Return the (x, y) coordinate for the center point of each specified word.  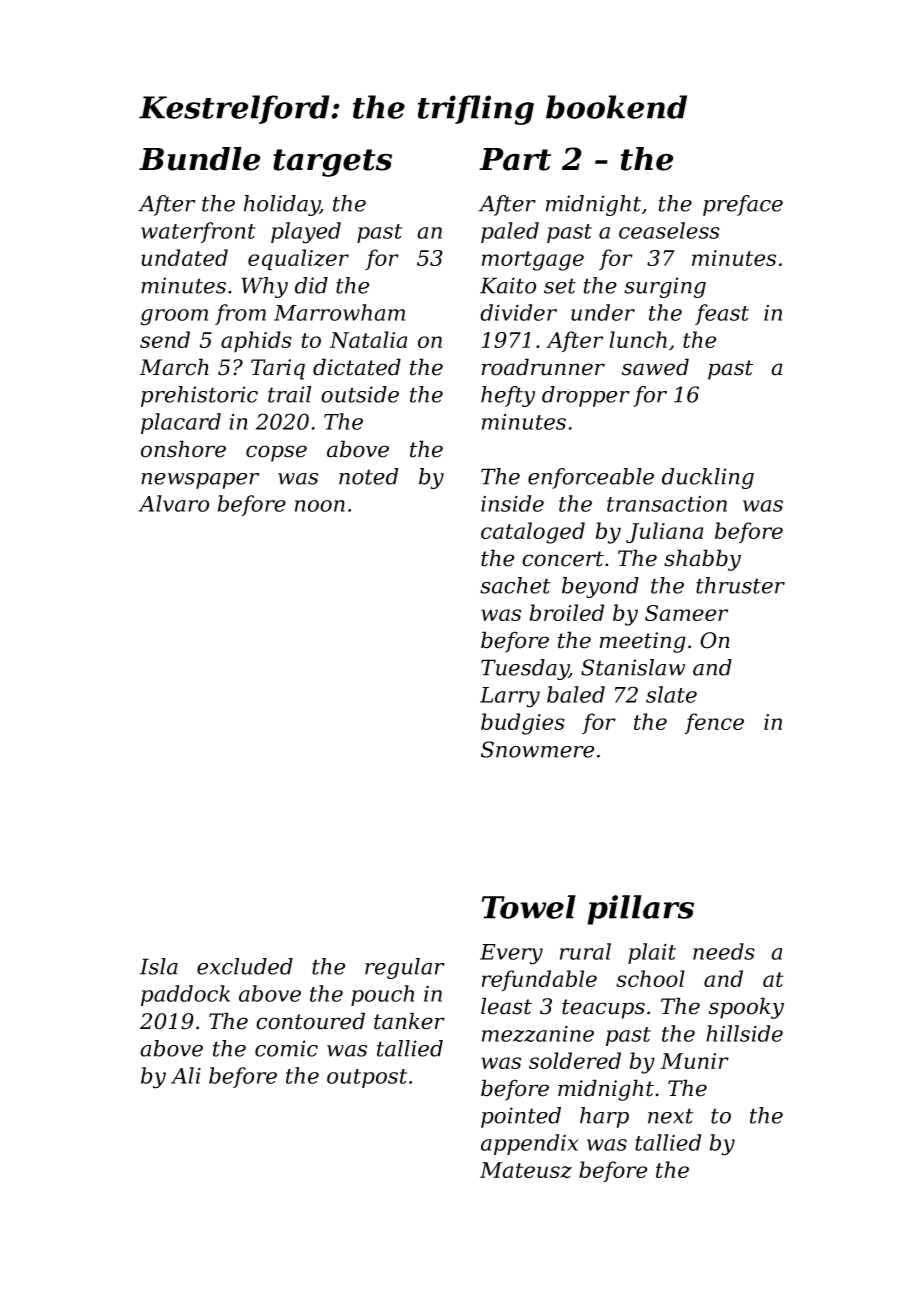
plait (652, 953)
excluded (245, 966)
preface (743, 205)
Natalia (368, 339)
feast (722, 314)
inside (512, 503)
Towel (529, 907)
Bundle (199, 159)
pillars (640, 910)
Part (515, 159)
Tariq (278, 369)
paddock (185, 995)
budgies (523, 724)
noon (320, 506)
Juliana (664, 533)
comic (286, 1048)
